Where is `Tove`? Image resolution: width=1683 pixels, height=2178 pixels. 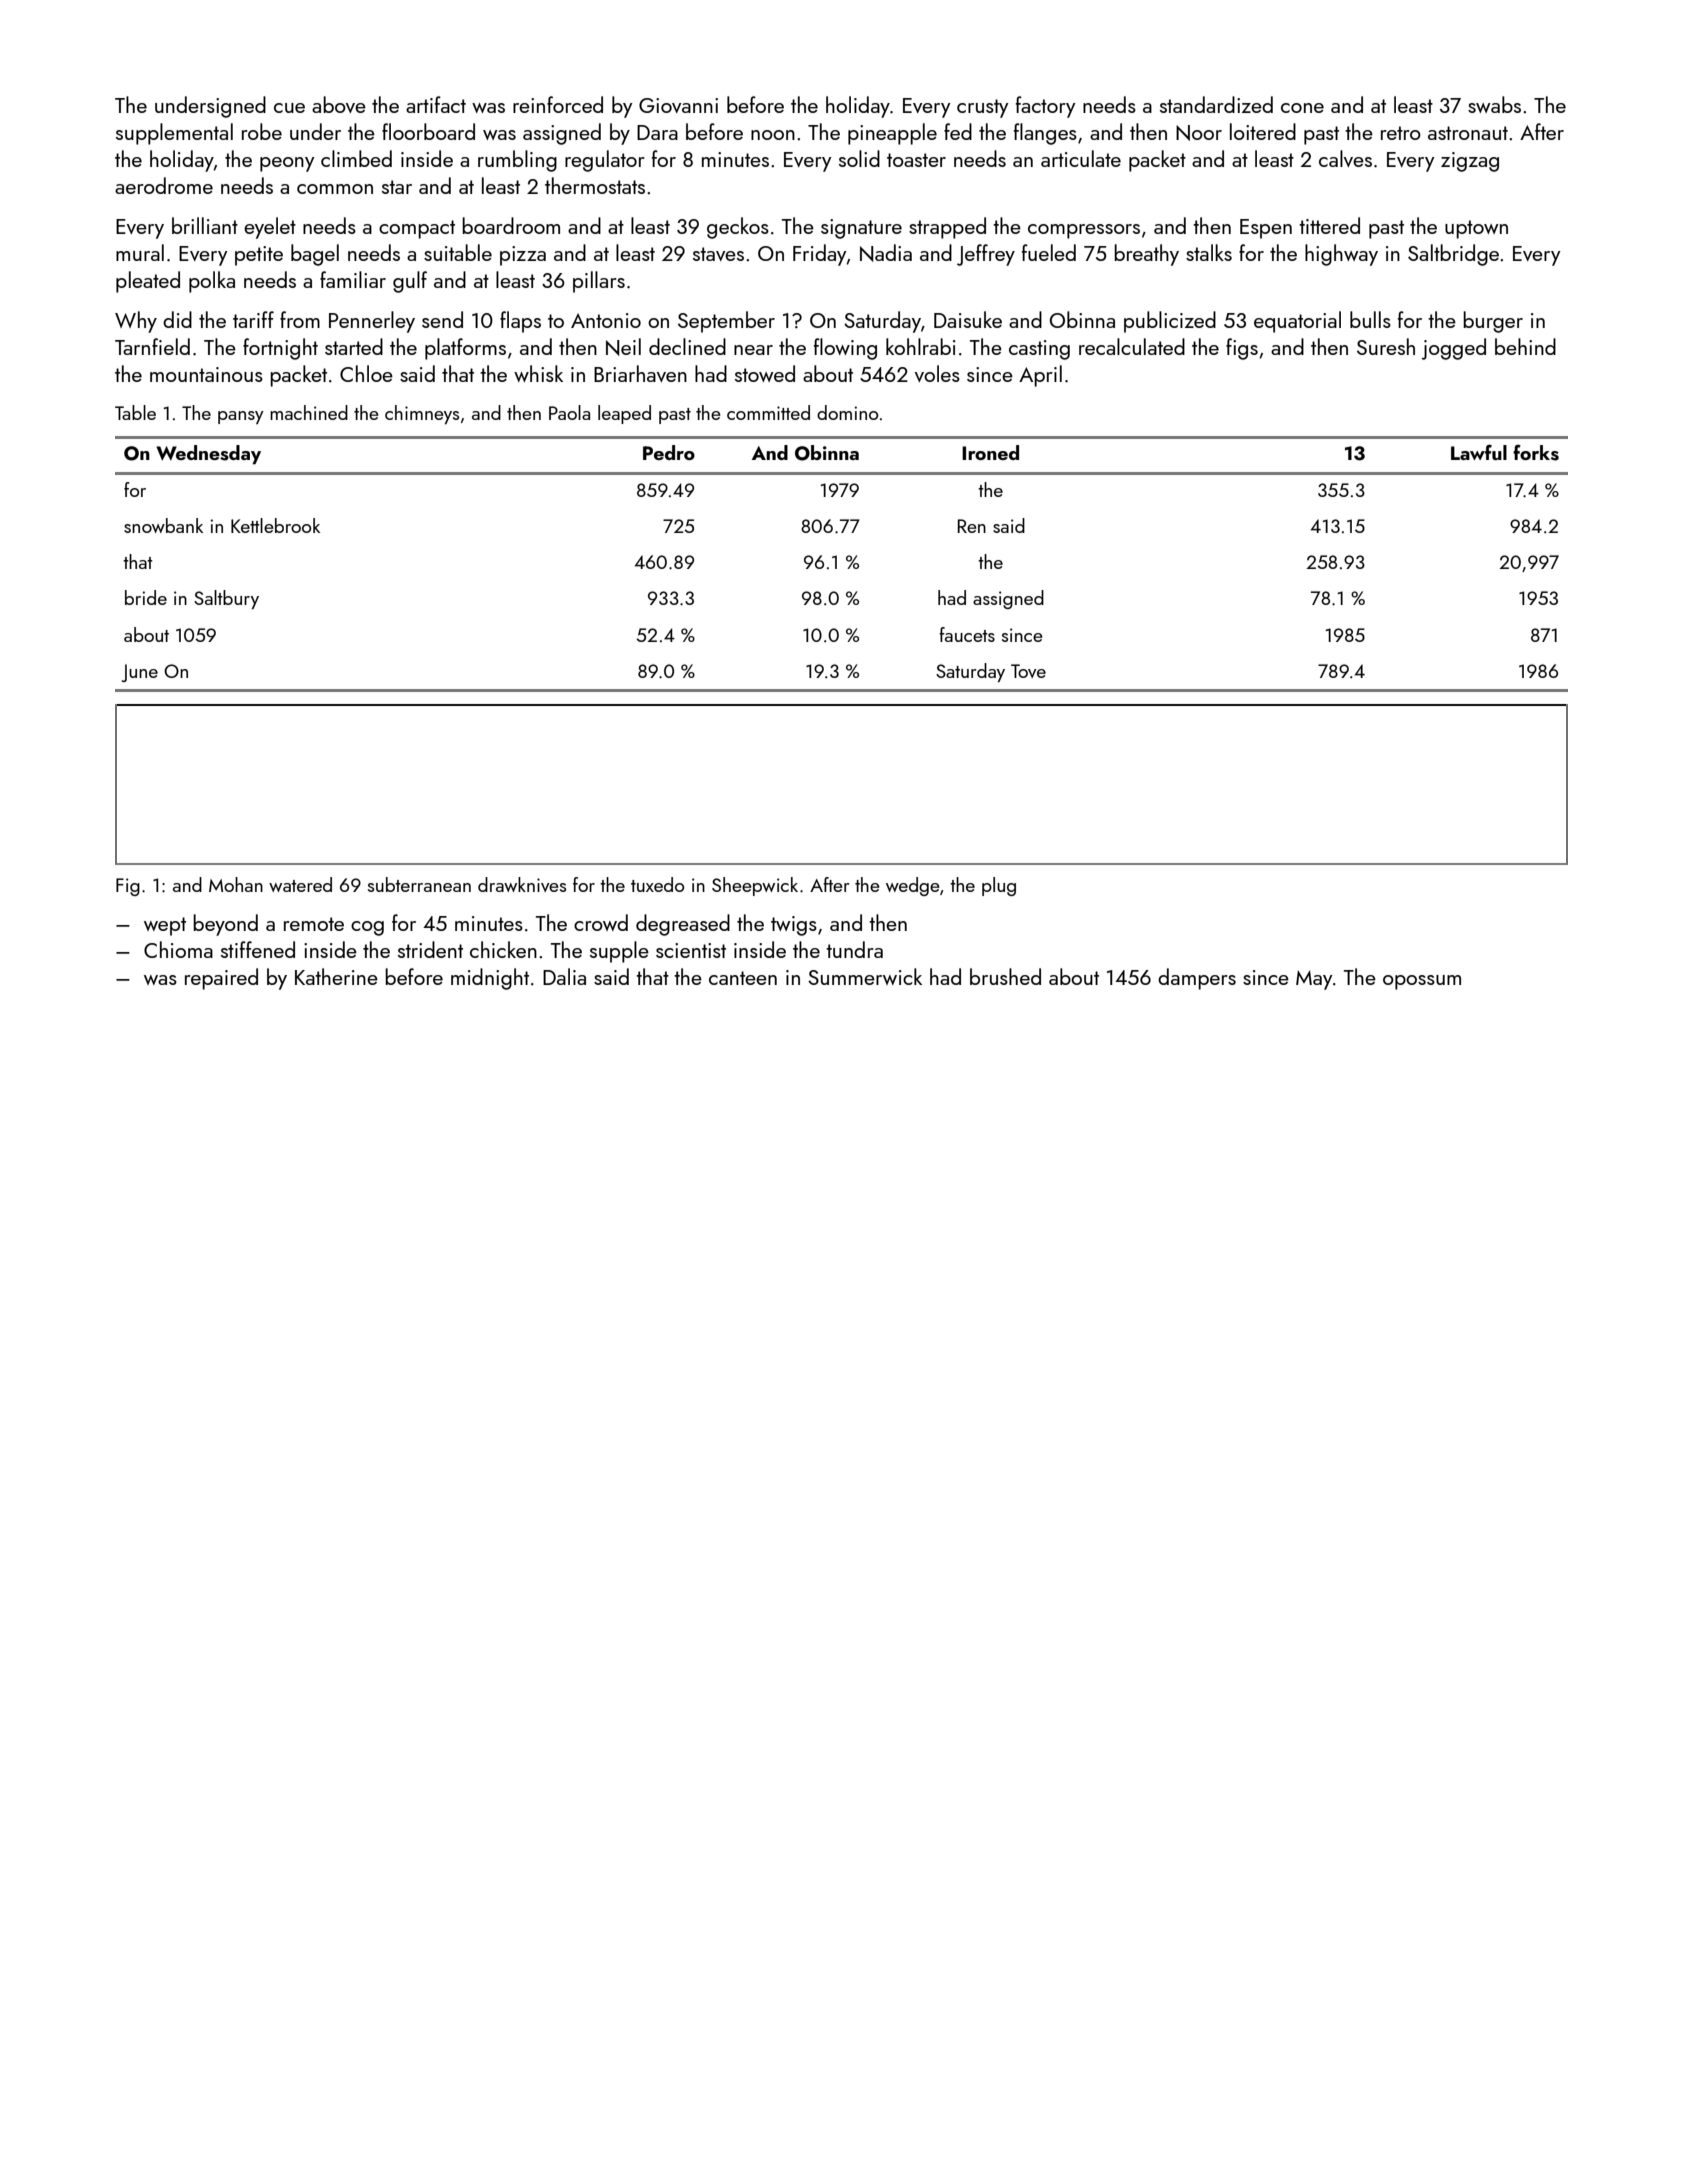
Tove is located at coordinates (1028, 671).
